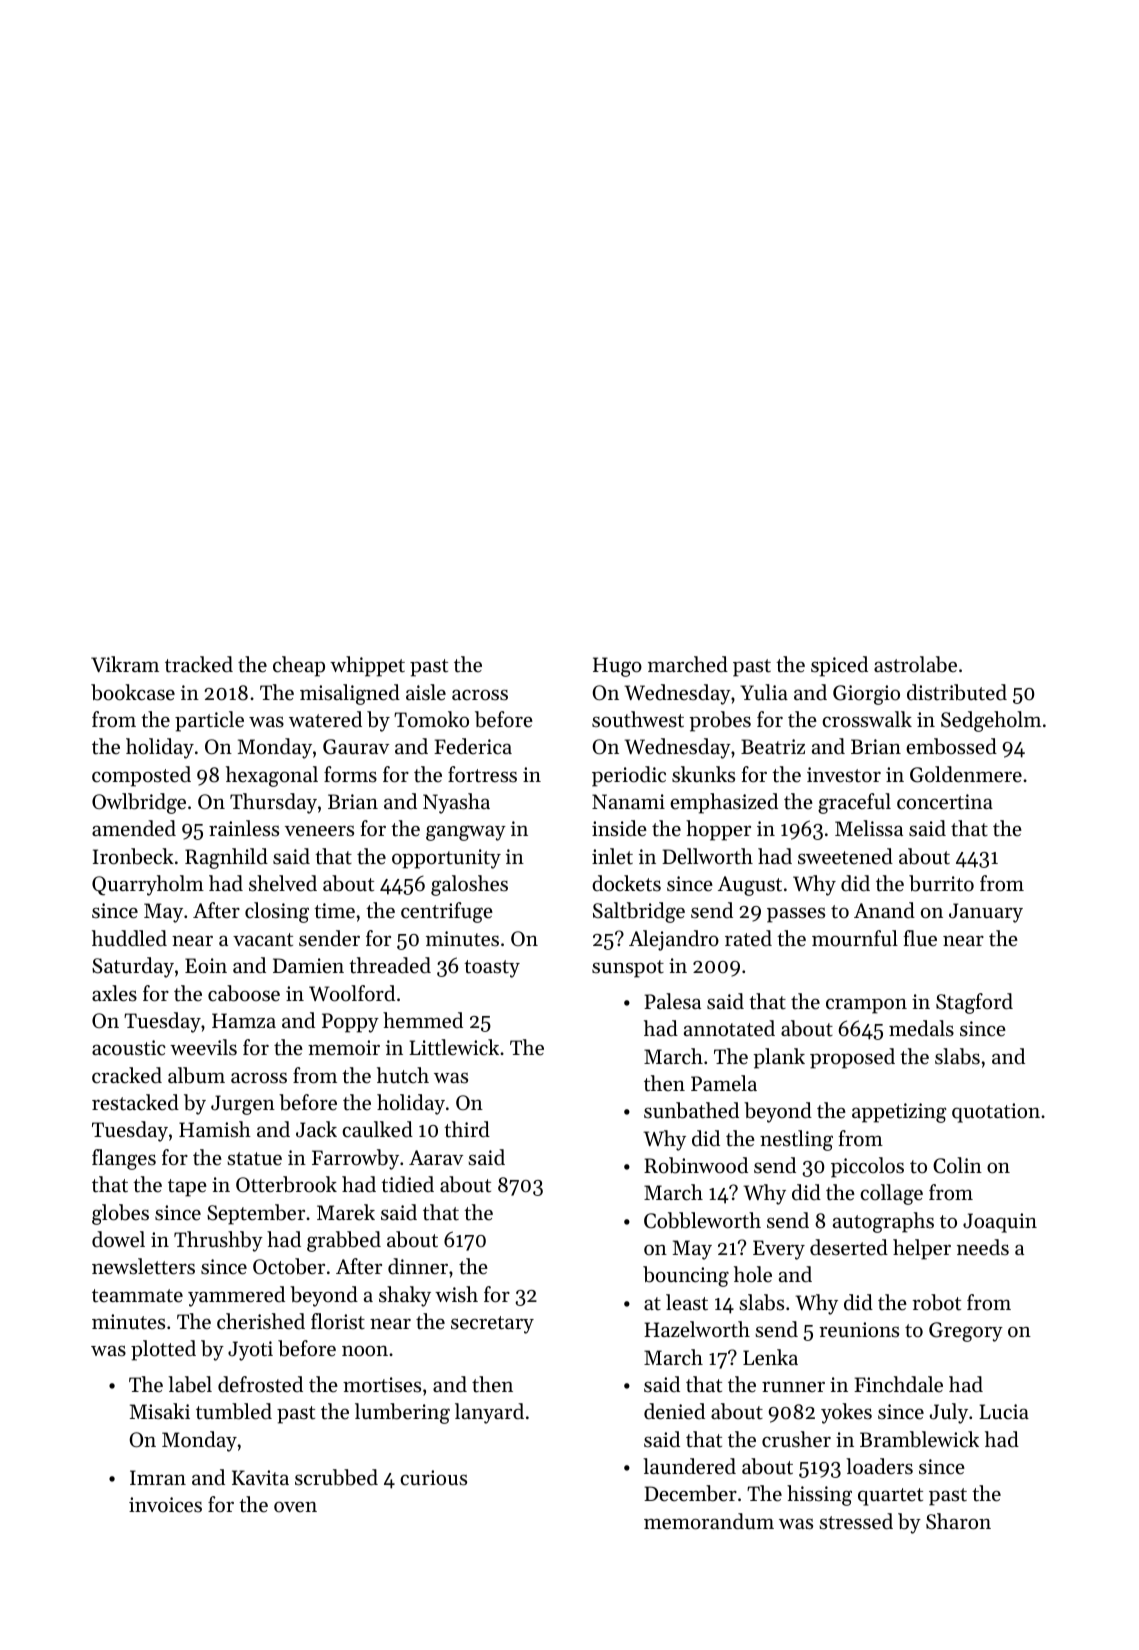 Image resolution: width=1139 pixels, height=1650 pixels. What do you see at coordinates (160, 1411) in the page?
I see `Misaki` at bounding box center [160, 1411].
